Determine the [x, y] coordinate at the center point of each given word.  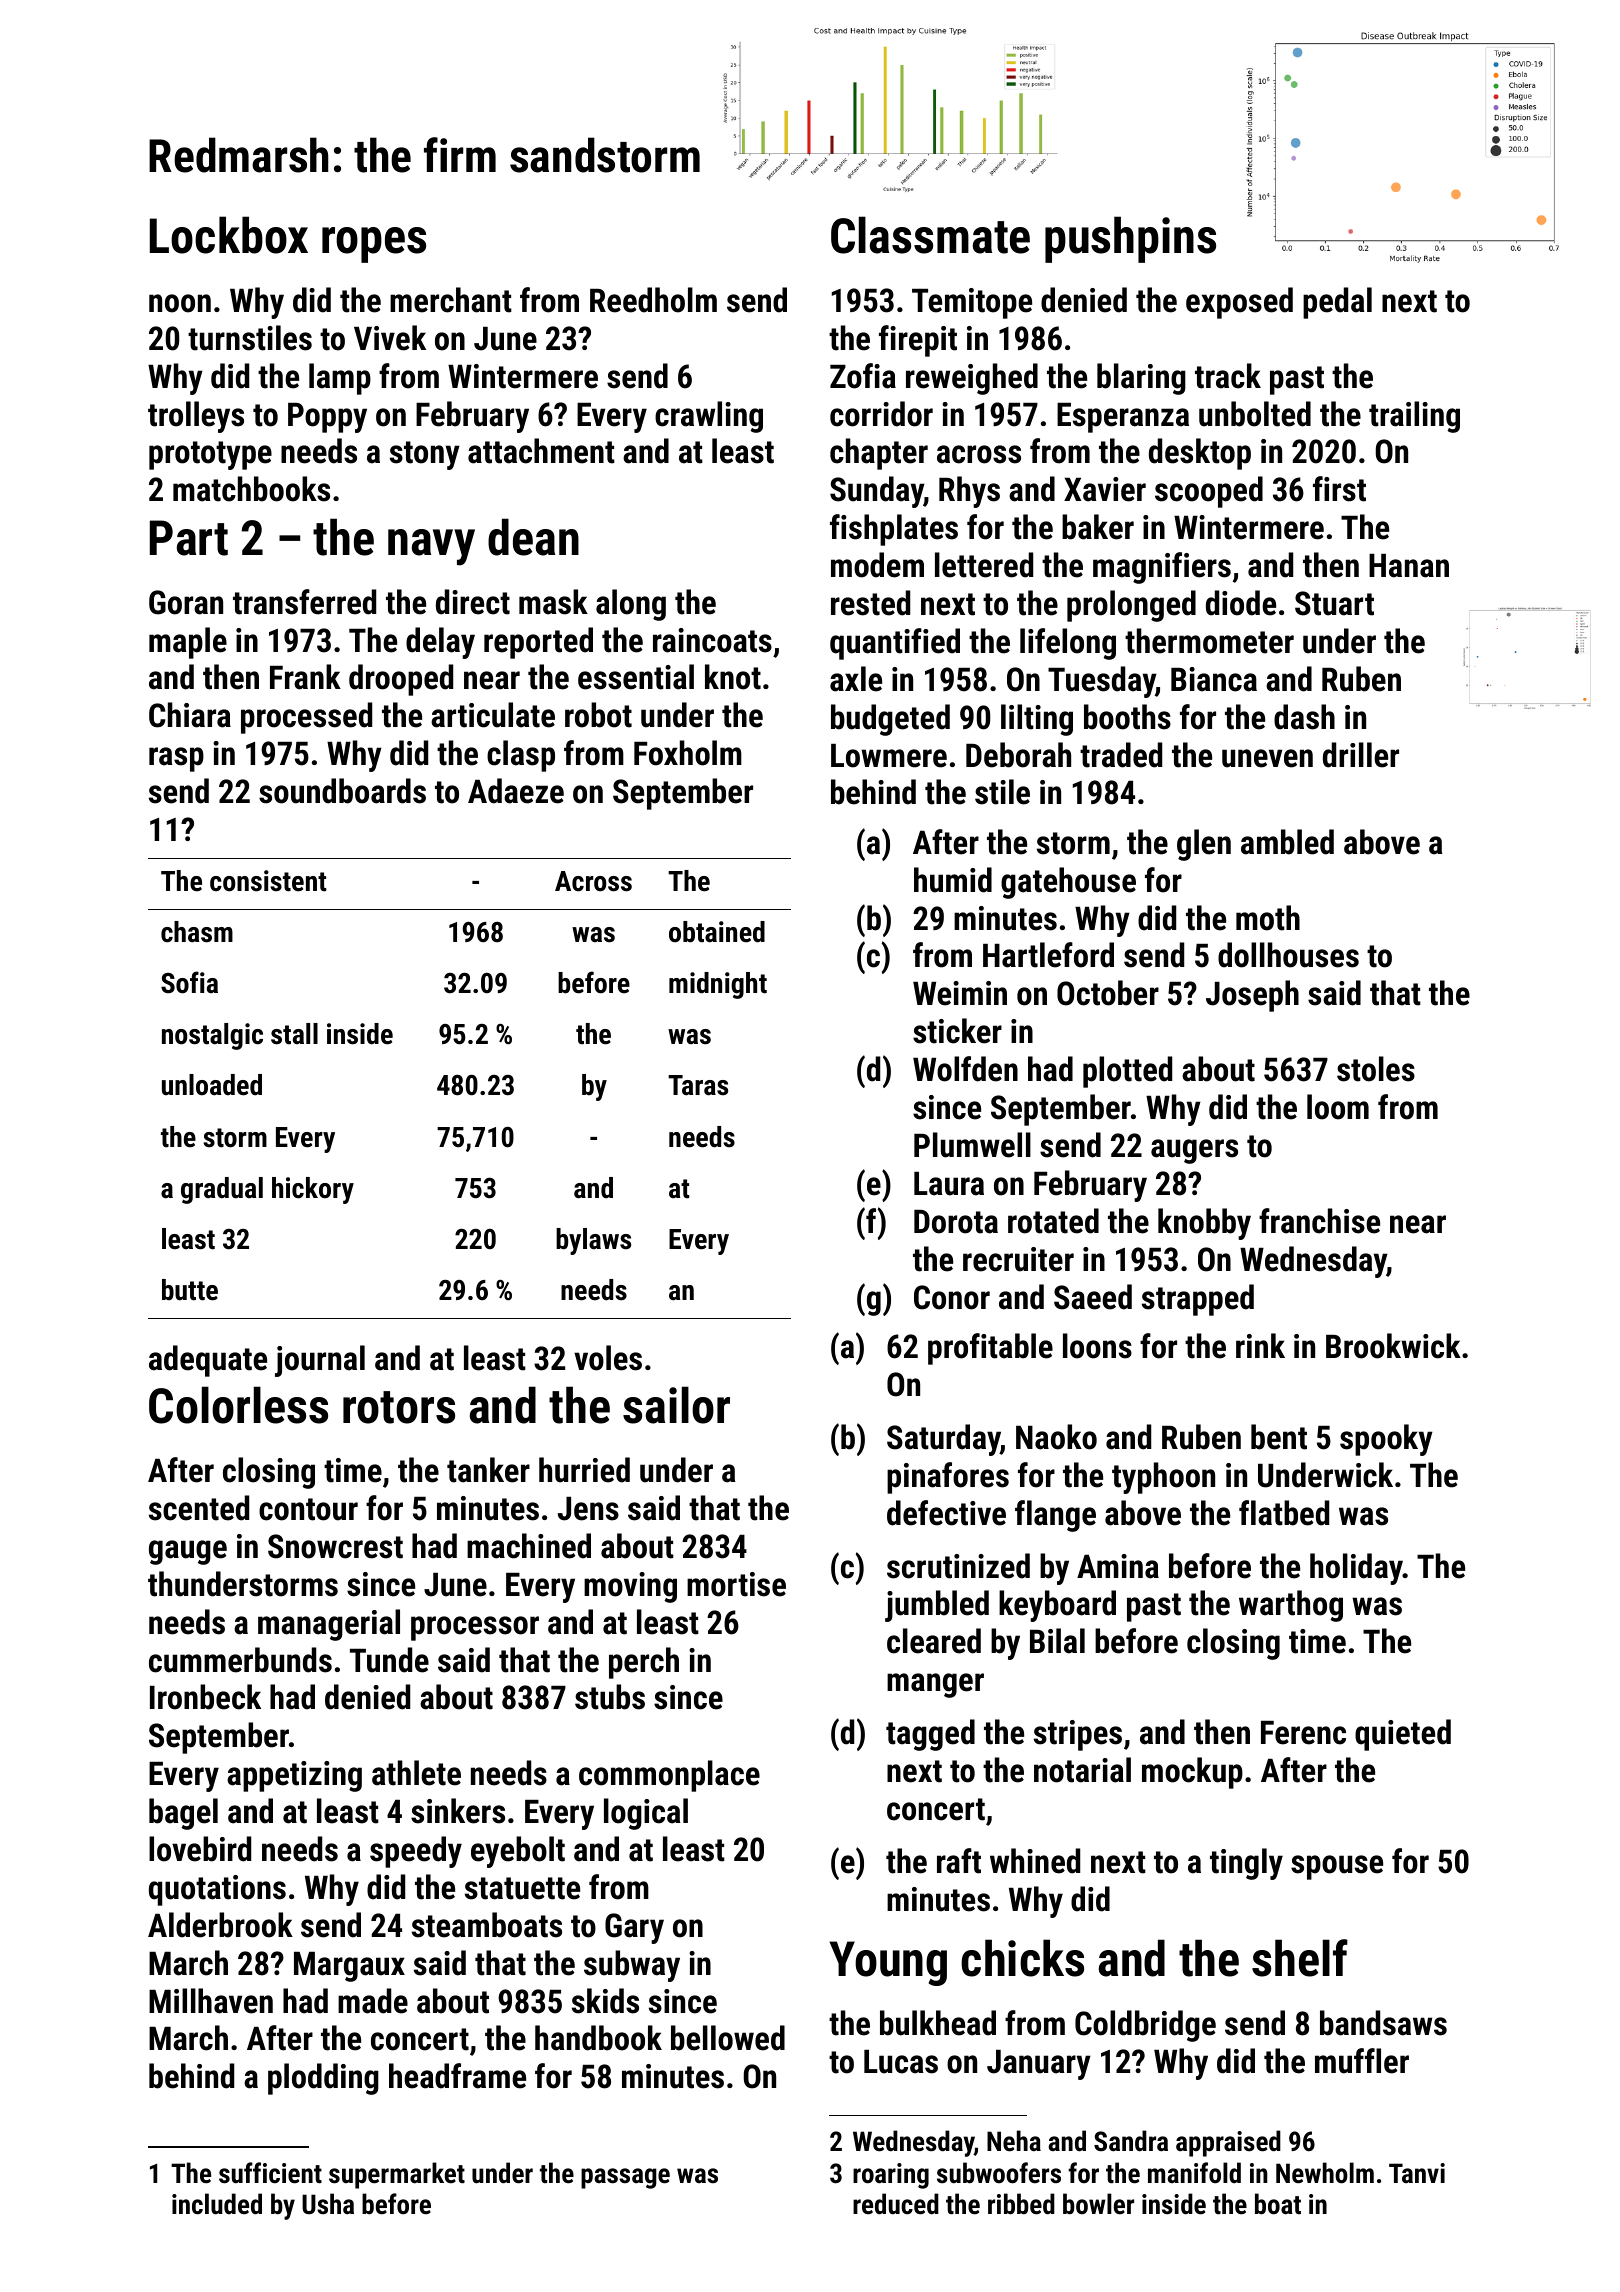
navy [431, 547]
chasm [197, 932]
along [631, 605]
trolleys [196, 417]
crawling [709, 417]
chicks [1022, 1958]
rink [1260, 1345]
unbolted [1255, 414]
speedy [416, 1852]
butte [190, 1290]
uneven [1267, 758]
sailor [676, 1405]
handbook [598, 2038]
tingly [1246, 1864]
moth [1268, 918]
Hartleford [1048, 955]
